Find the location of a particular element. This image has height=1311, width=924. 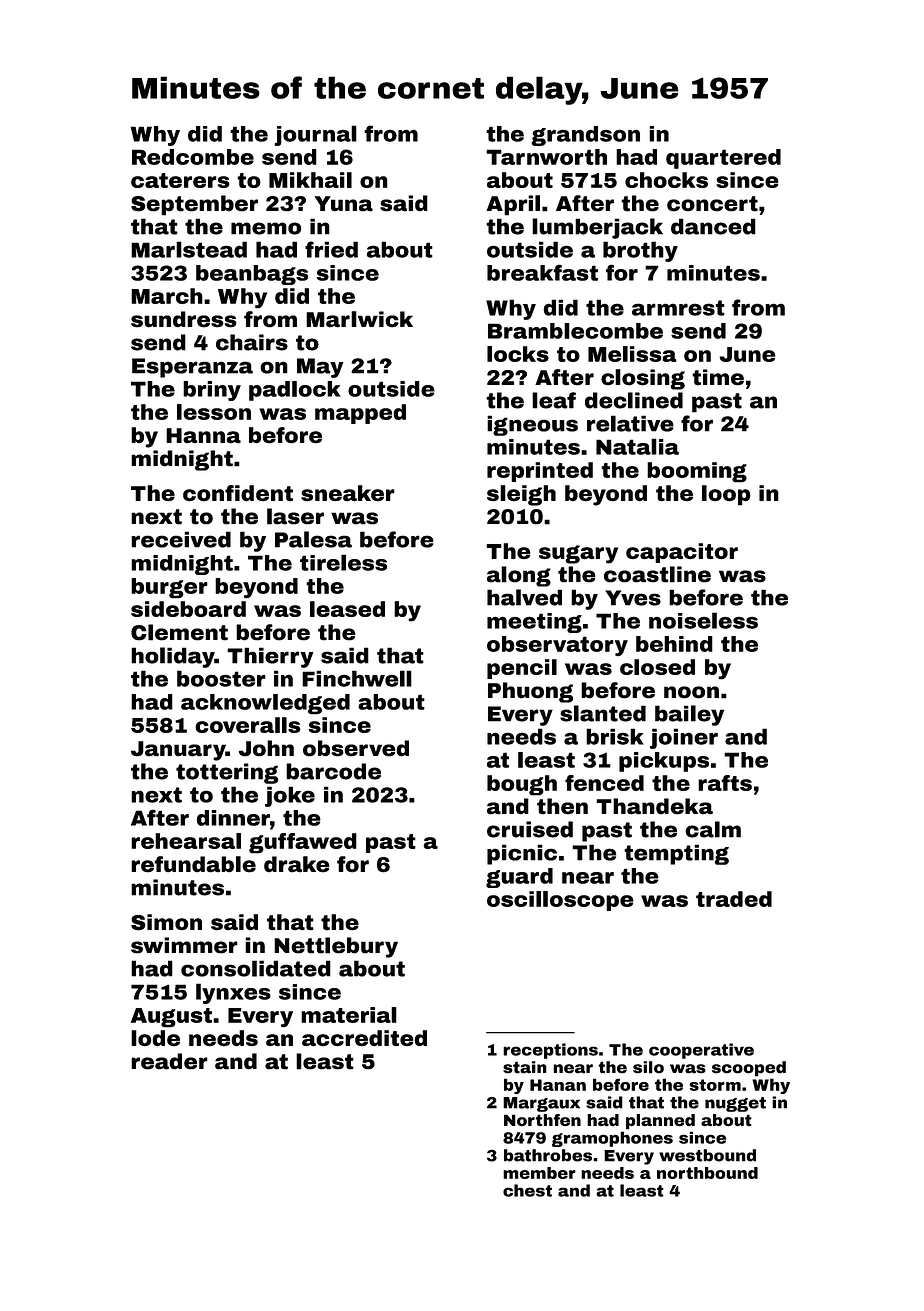

lumberjack is located at coordinates (597, 228).
